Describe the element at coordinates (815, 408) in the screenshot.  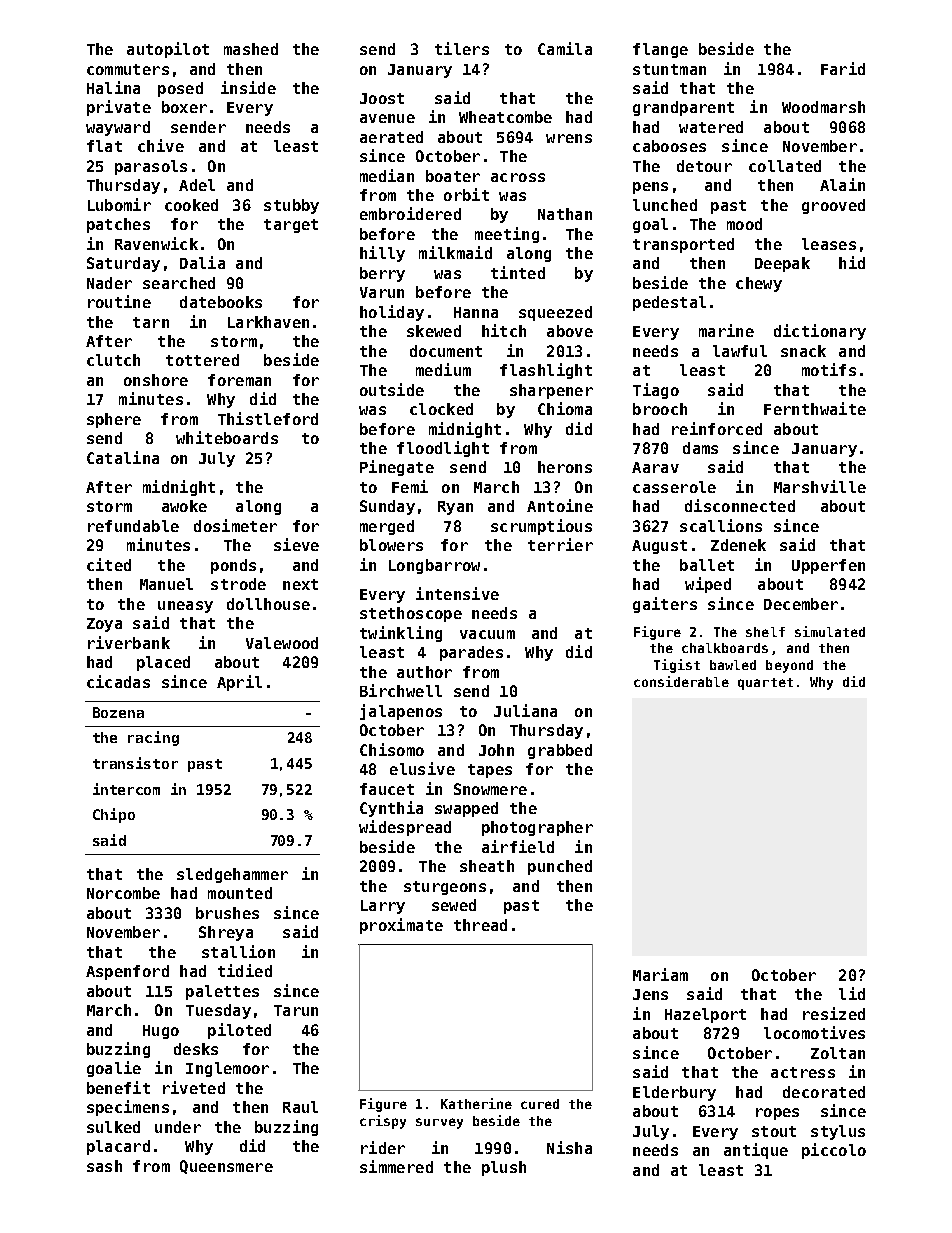
I see `Fernthwaite` at that location.
